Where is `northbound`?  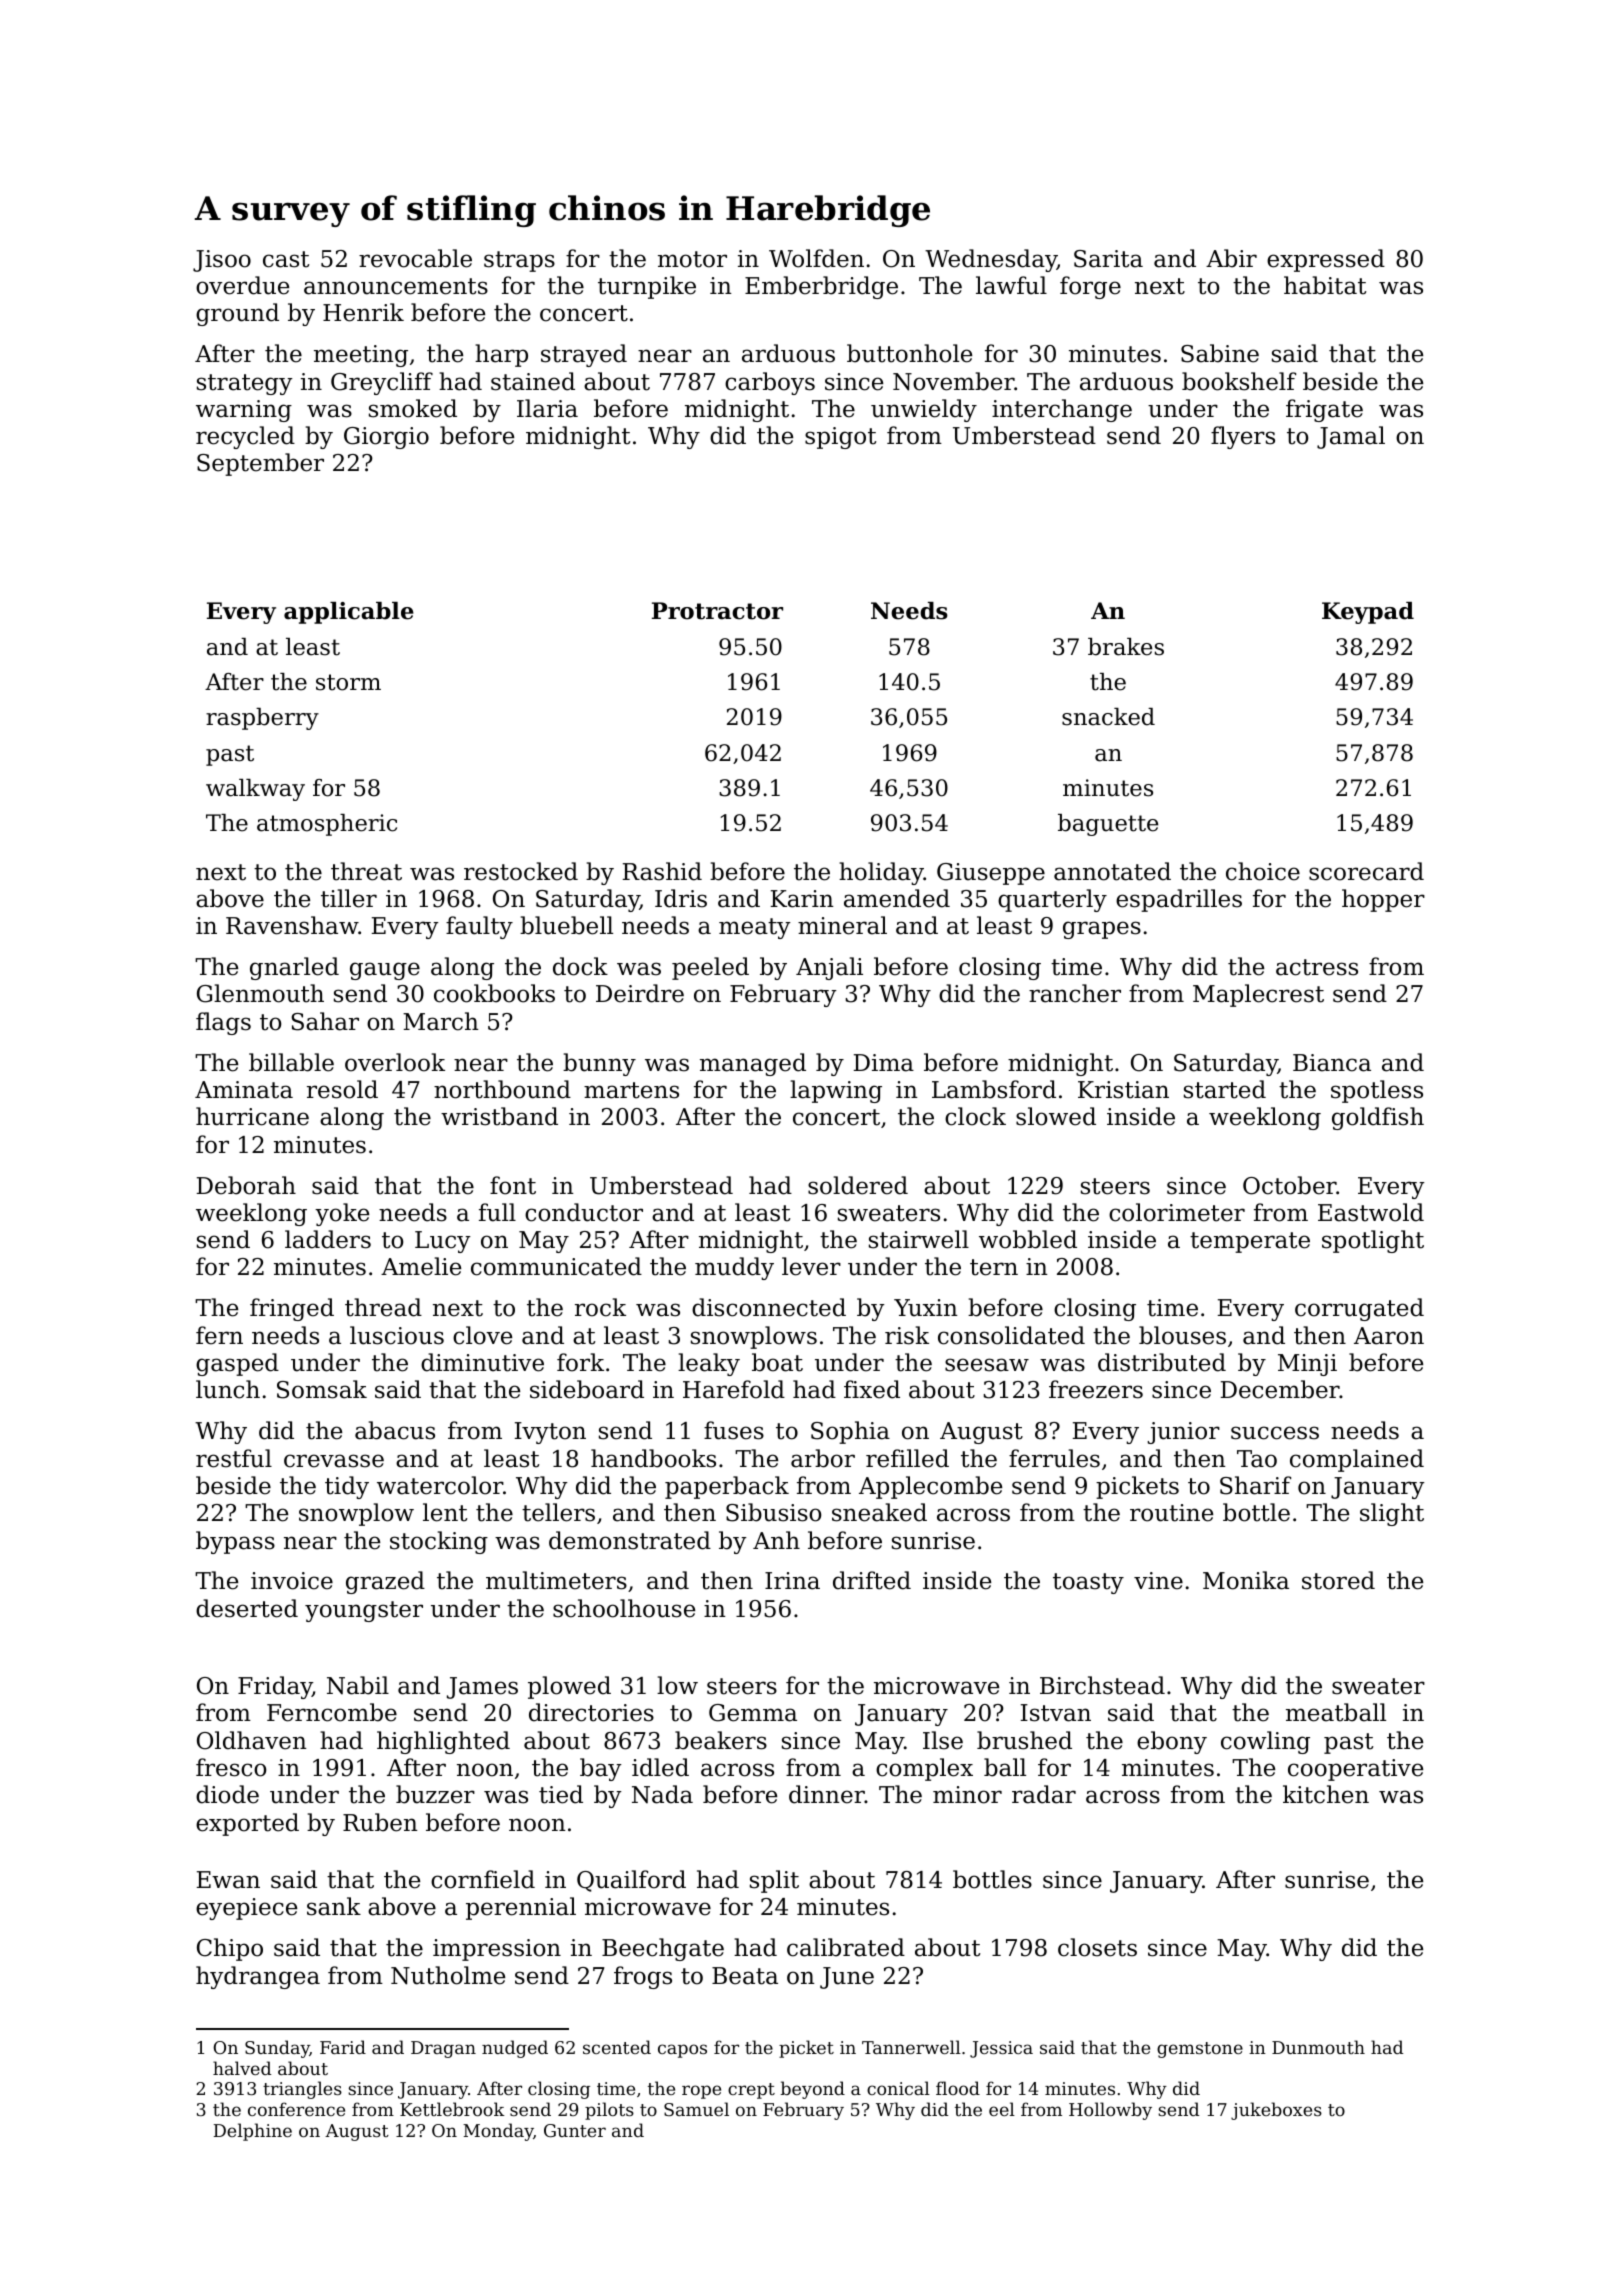
northbound is located at coordinates (502, 1089).
